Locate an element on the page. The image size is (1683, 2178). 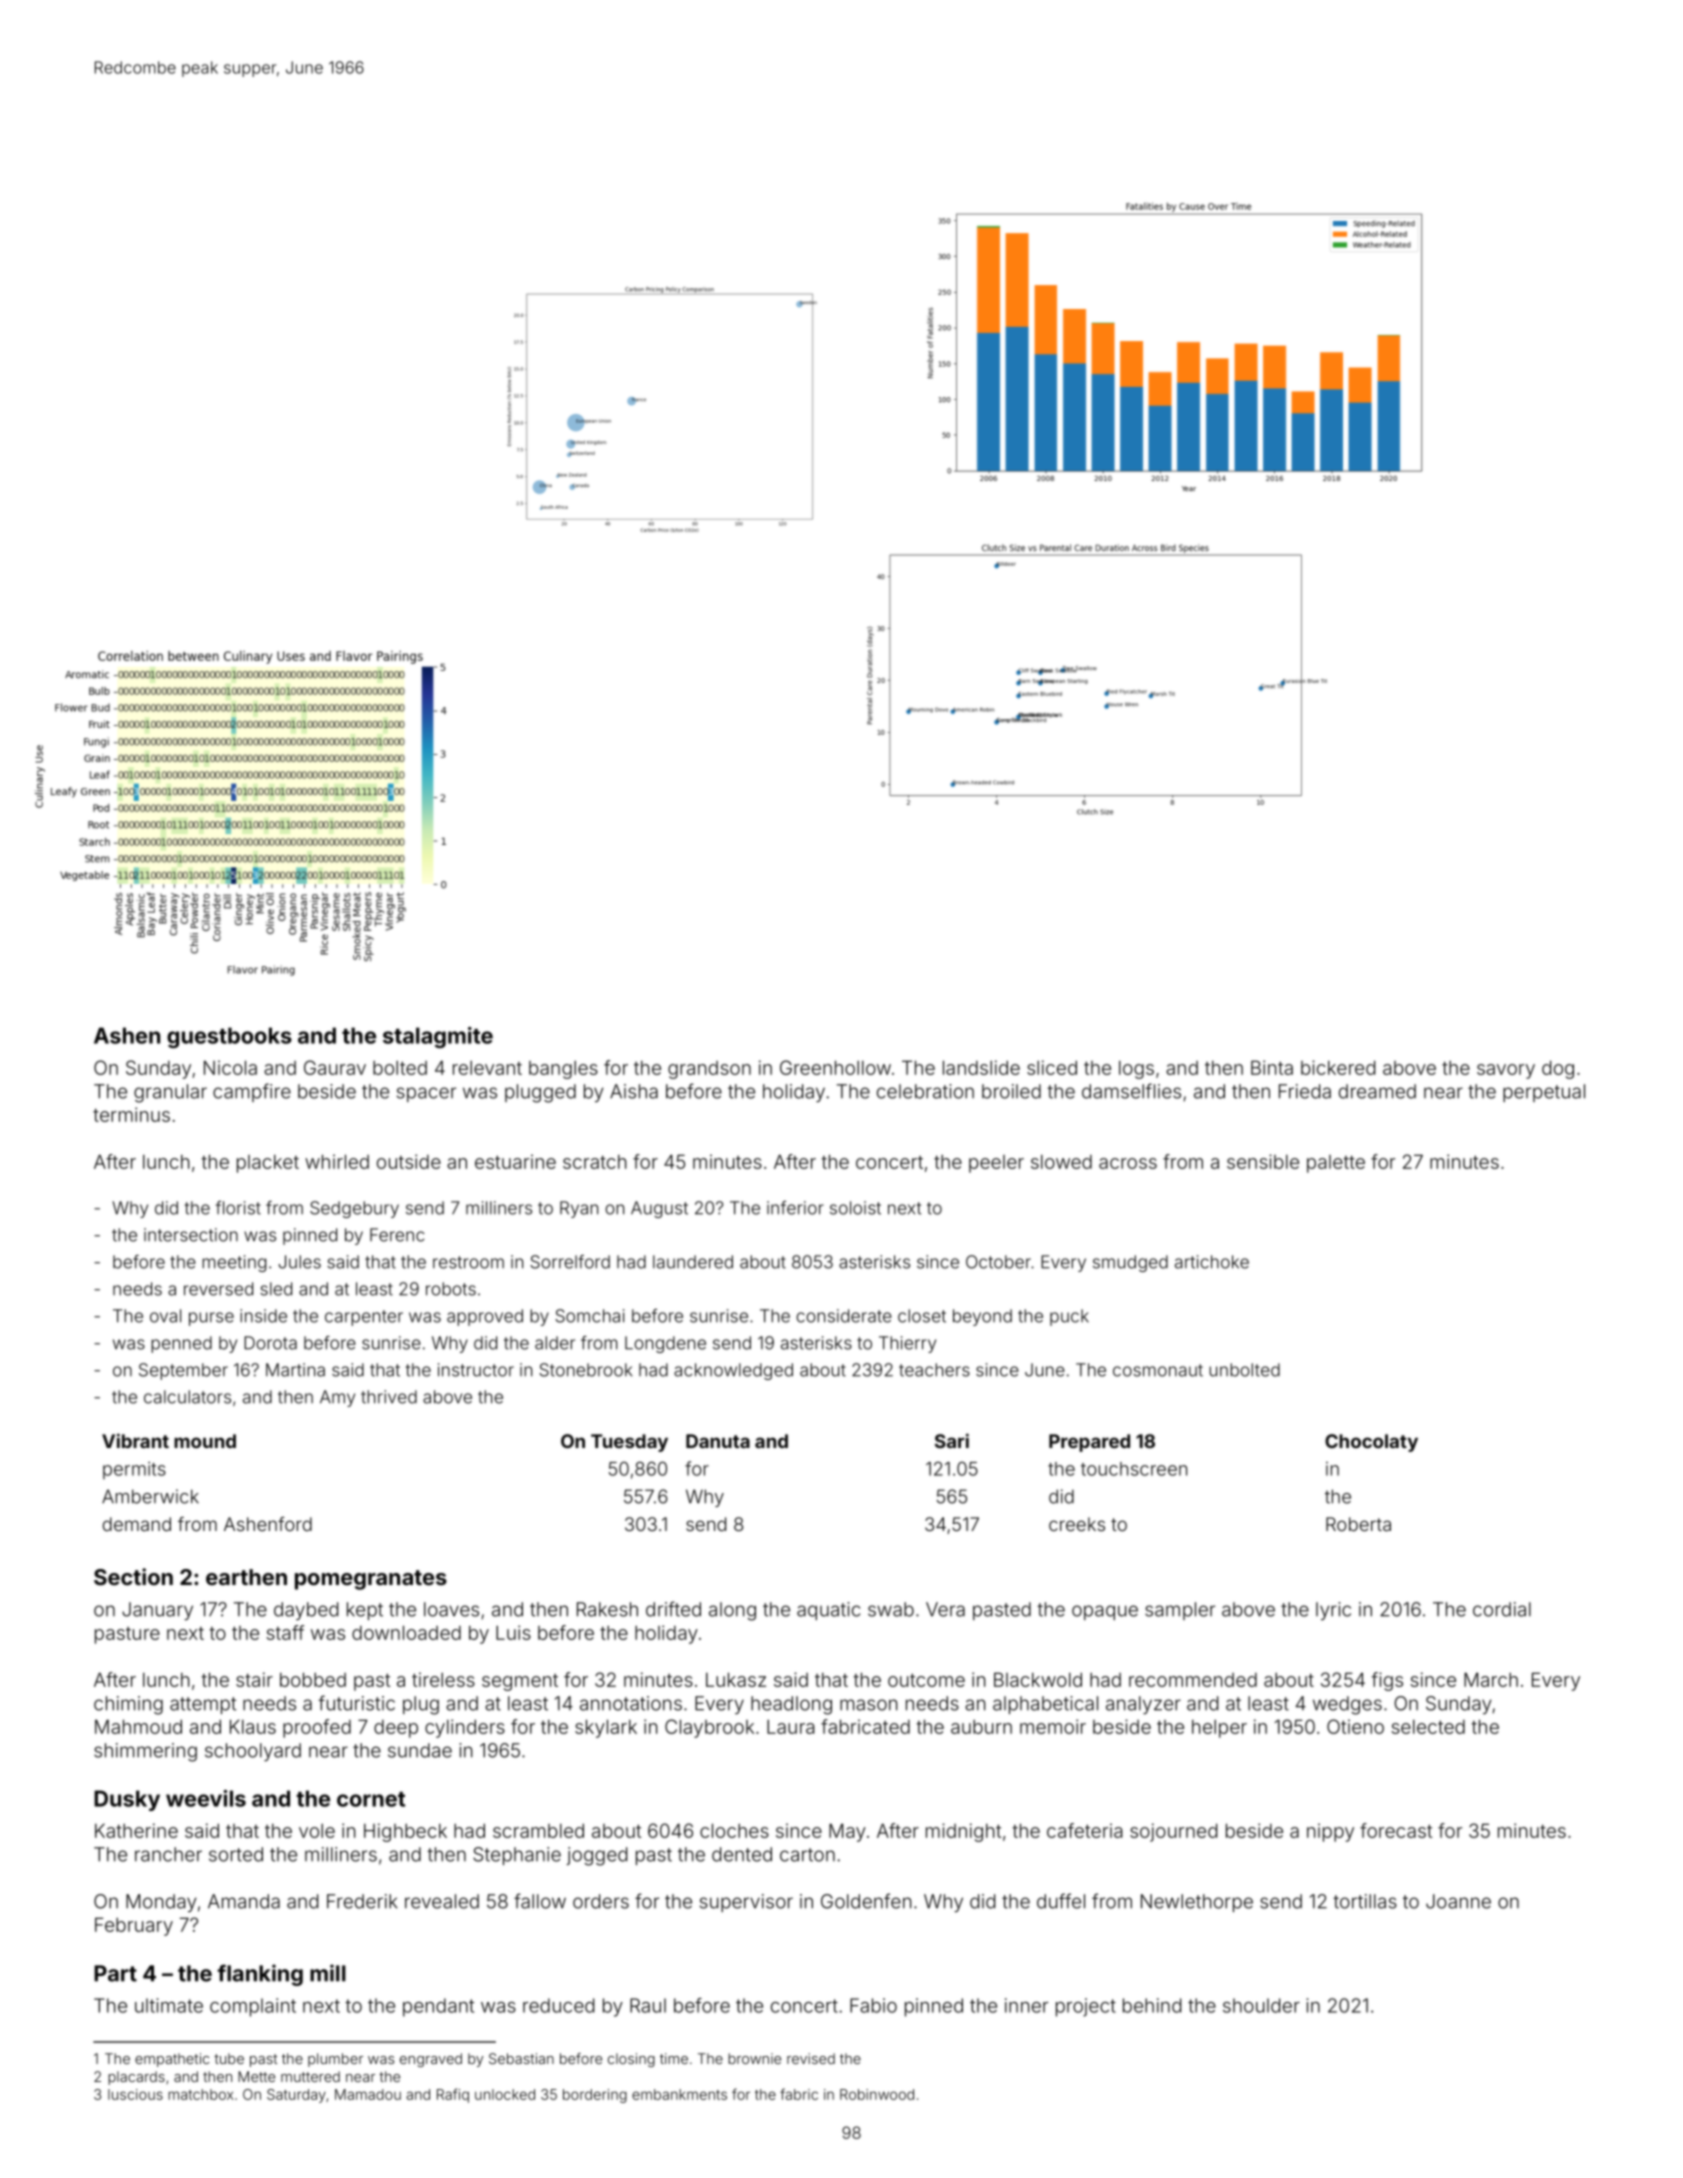
flanking is located at coordinates (260, 1975).
